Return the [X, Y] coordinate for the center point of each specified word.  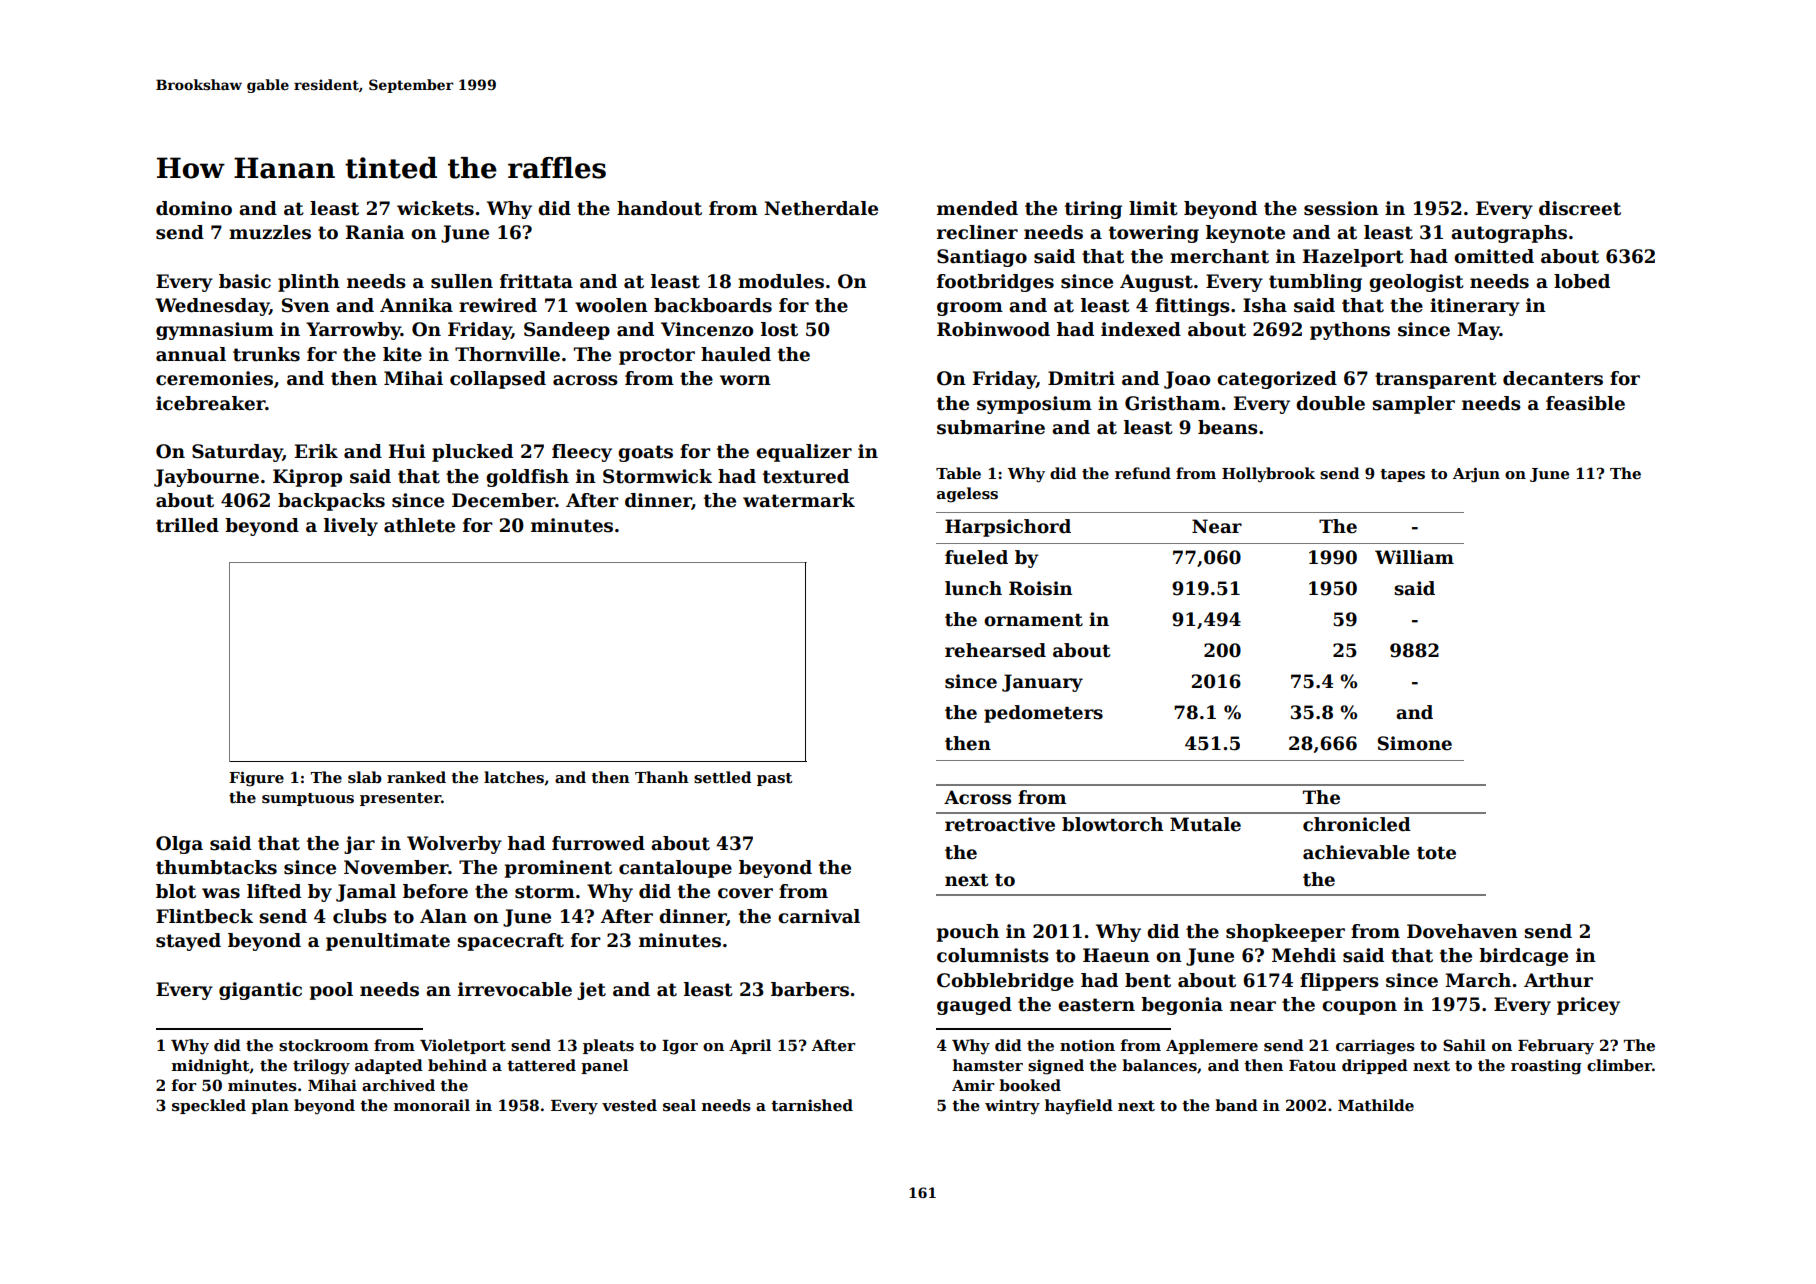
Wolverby [454, 845]
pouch [968, 933]
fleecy [582, 453]
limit [1153, 208]
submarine [991, 427]
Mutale [1205, 824]
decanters [1553, 378]
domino [194, 208]
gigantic [260, 991]
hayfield [1079, 1107]
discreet [1580, 208]
